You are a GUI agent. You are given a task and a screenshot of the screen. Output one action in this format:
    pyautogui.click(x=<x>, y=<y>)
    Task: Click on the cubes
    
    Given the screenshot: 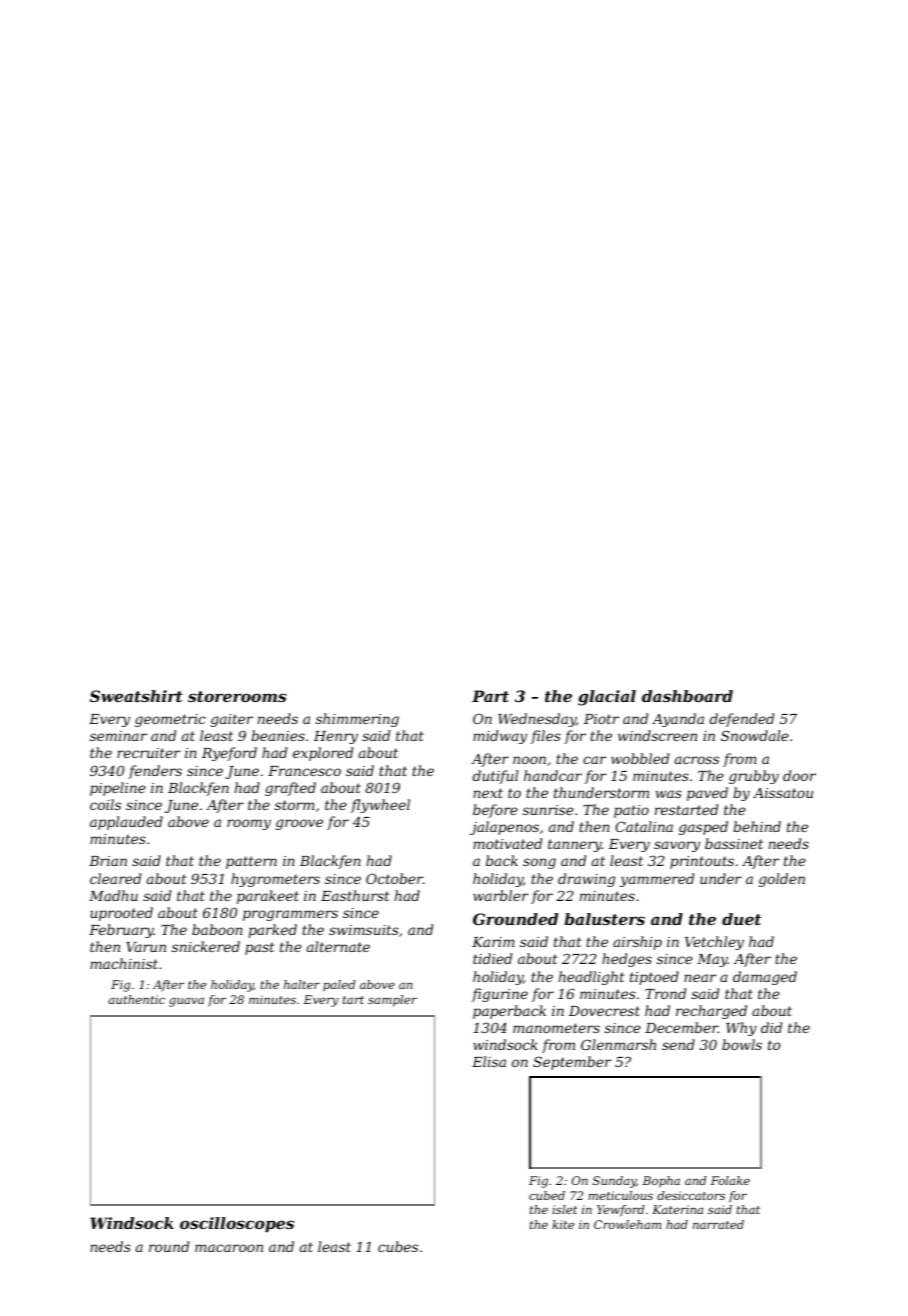 What is the action you would take?
    pyautogui.click(x=398, y=1246)
